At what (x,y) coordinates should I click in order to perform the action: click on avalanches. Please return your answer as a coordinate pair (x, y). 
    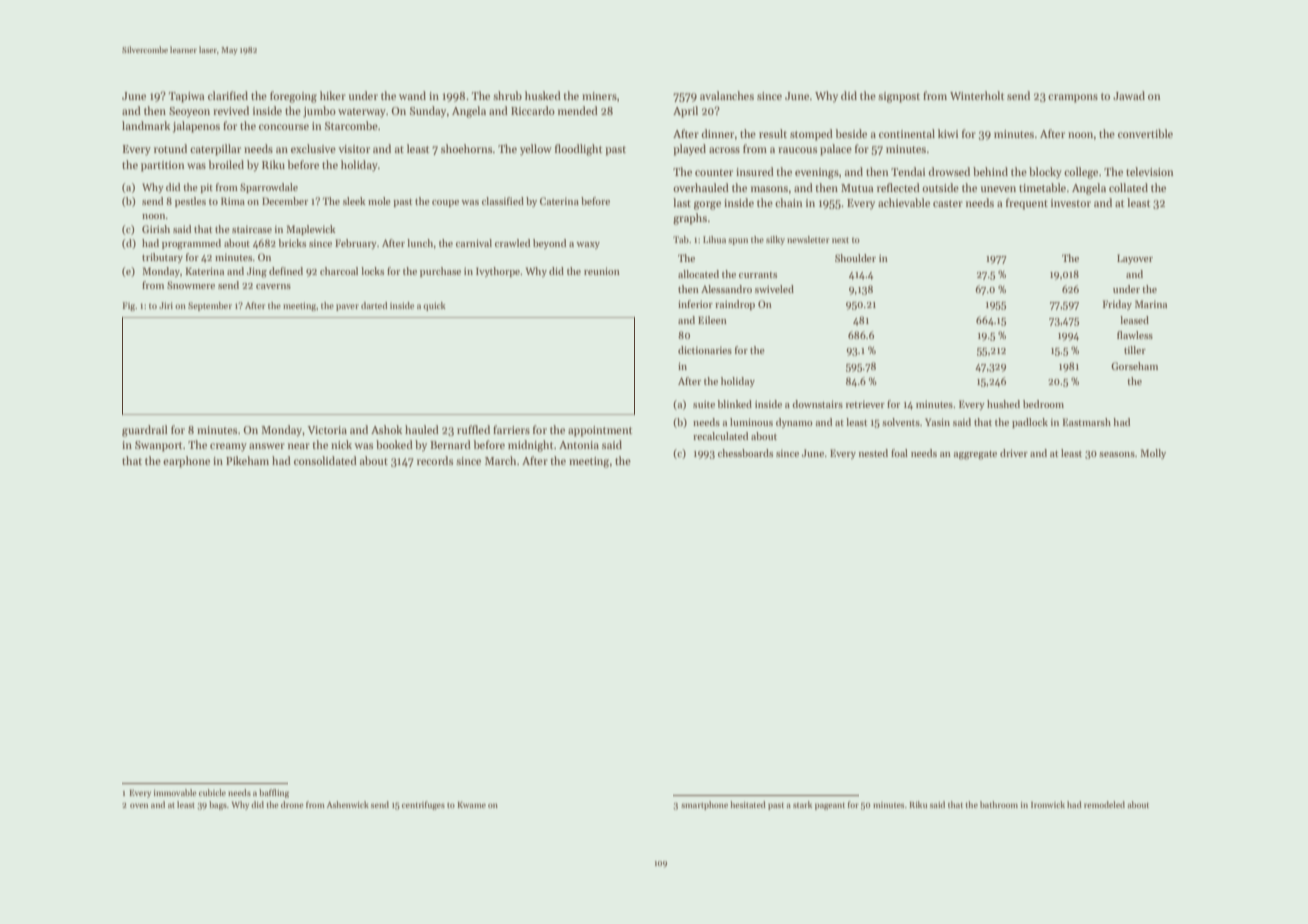
    Looking at the image, I should click on (727, 95).
